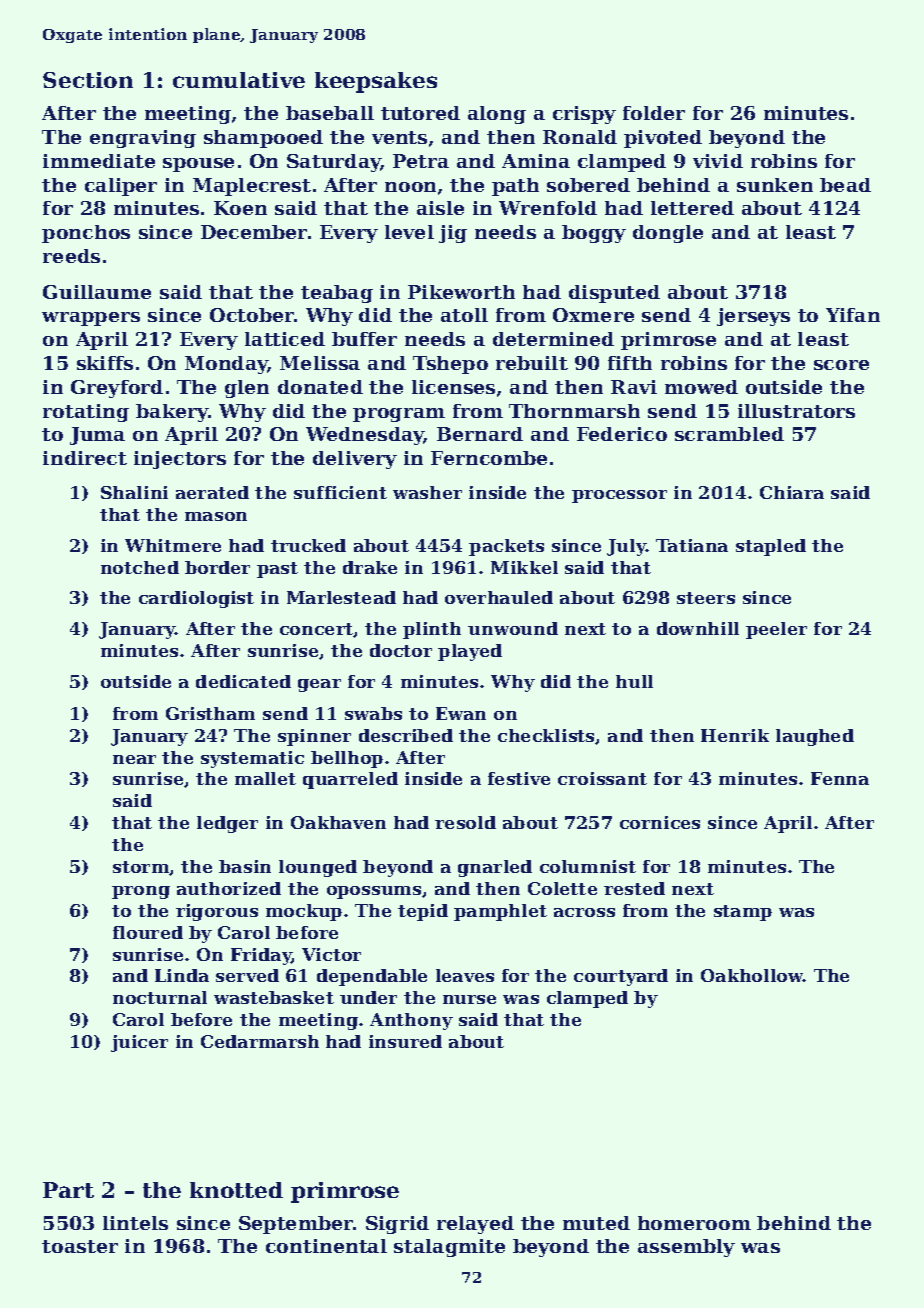  I want to click on December, so click(254, 232).
